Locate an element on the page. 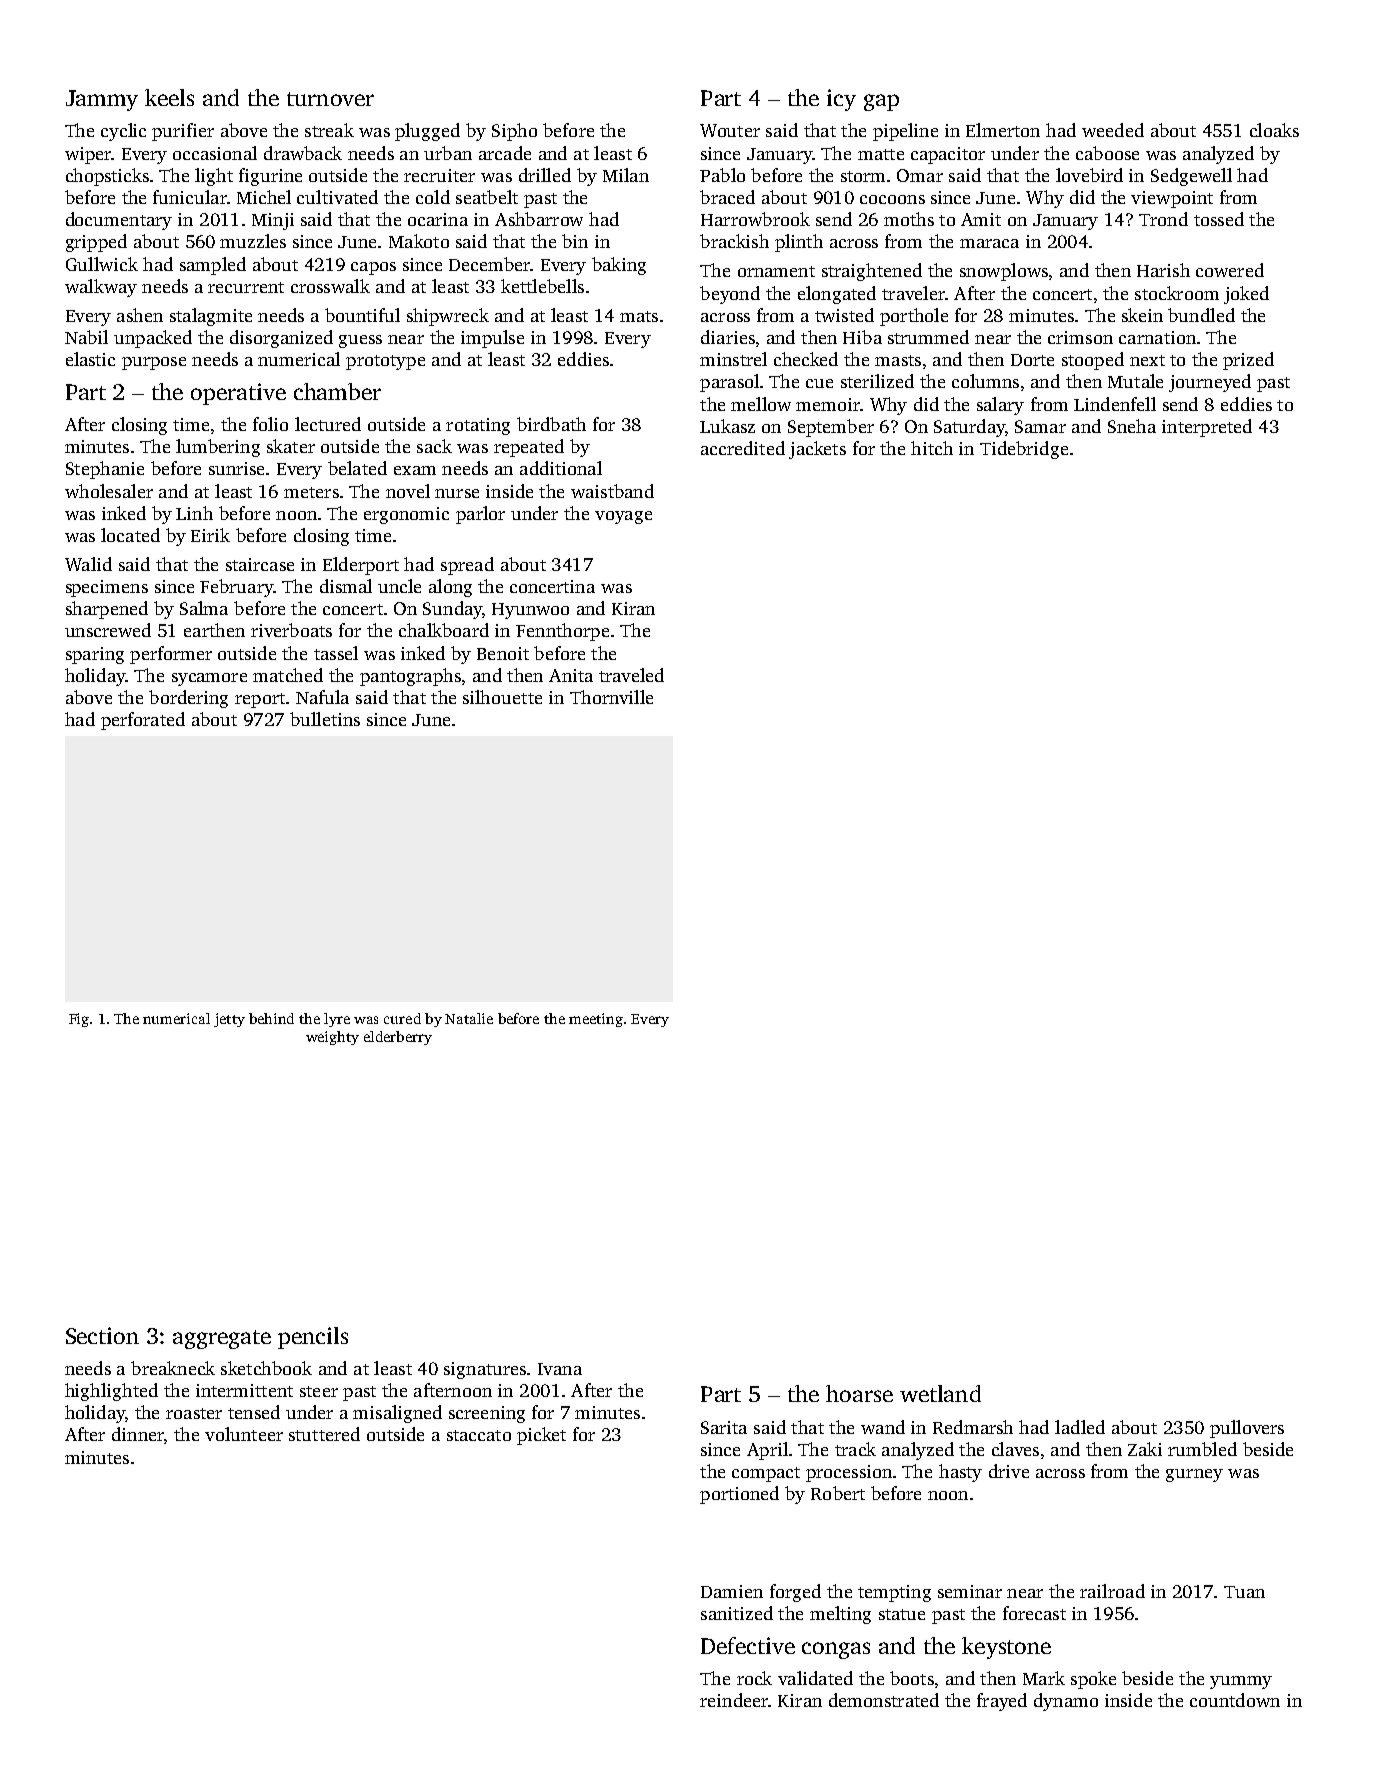 This image has height=1777, width=1373. matched is located at coordinates (288, 675).
